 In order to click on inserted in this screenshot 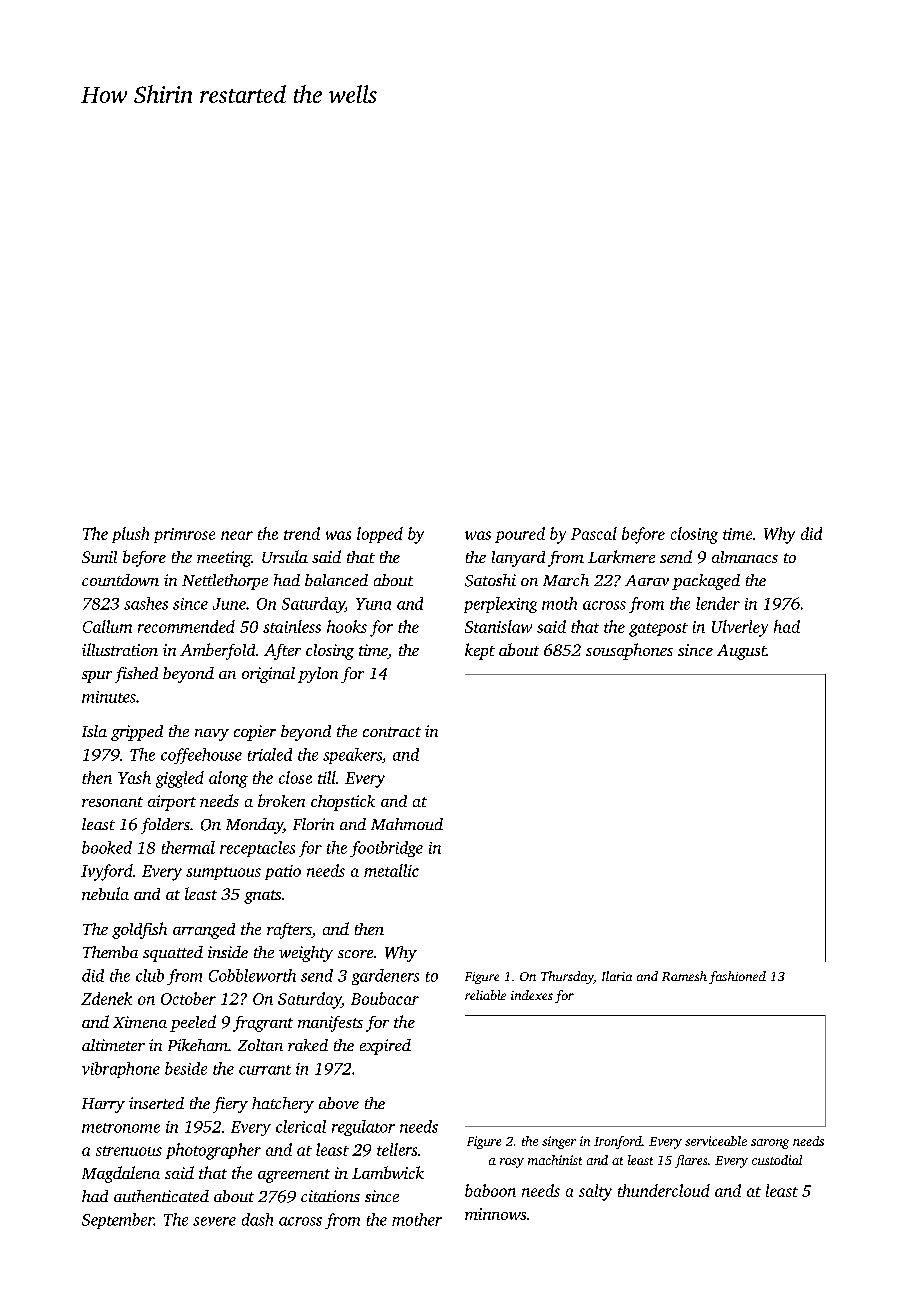, I will do `click(156, 1103)`.
